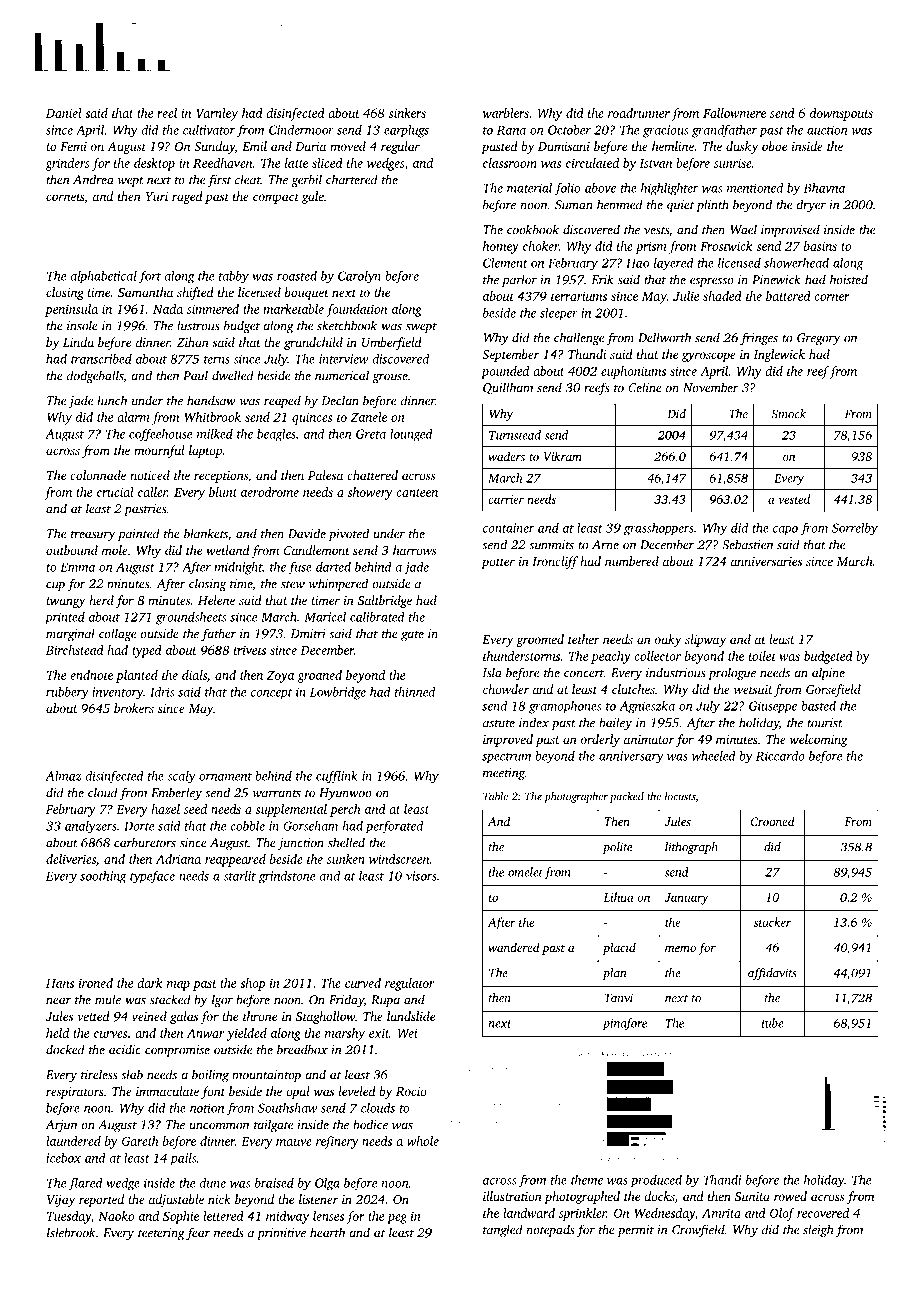  What do you see at coordinates (167, 113) in the image?
I see `reel` at bounding box center [167, 113].
